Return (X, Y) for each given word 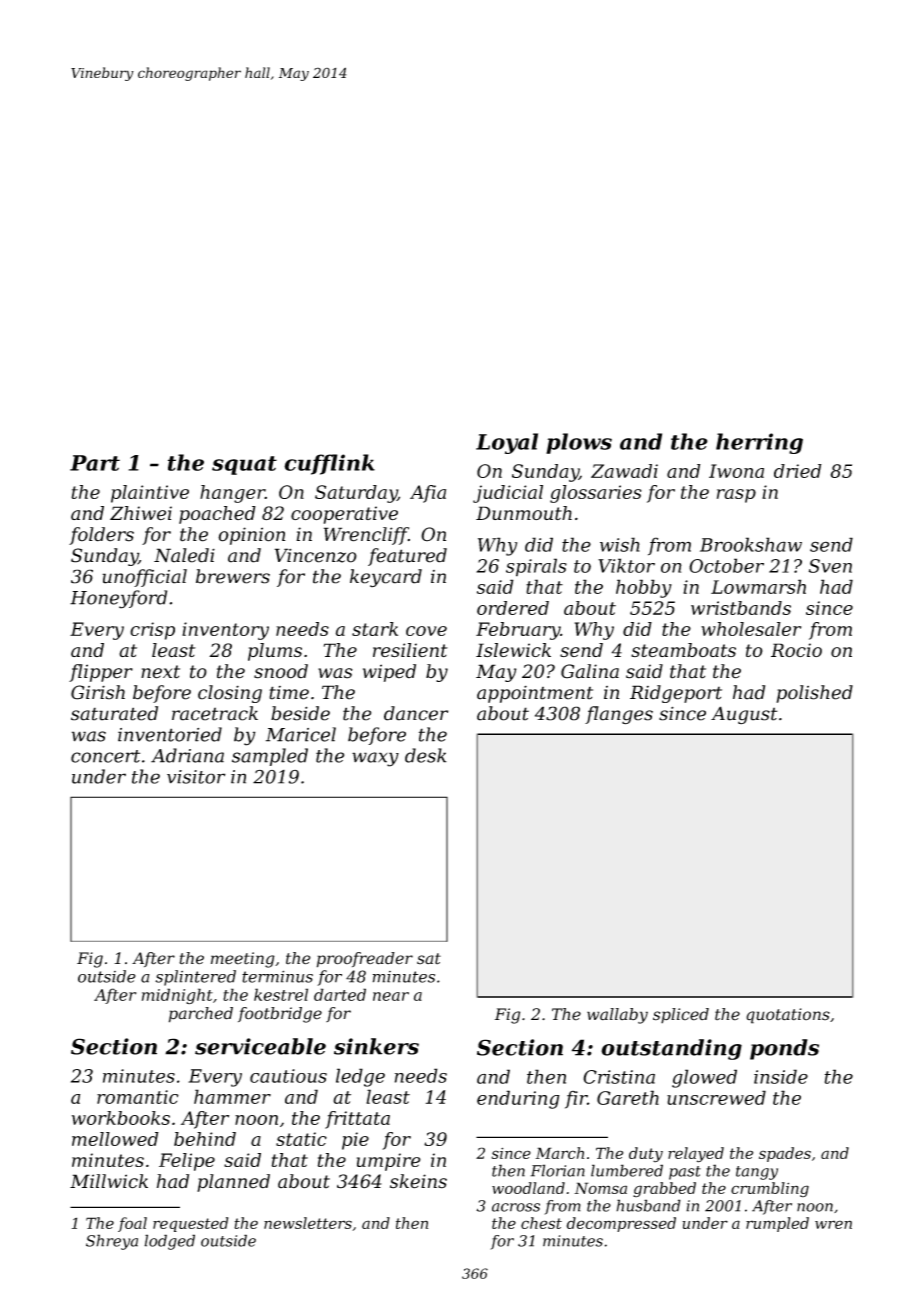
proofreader (365, 960)
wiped (389, 673)
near (391, 996)
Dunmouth (524, 513)
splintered (195, 978)
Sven (830, 566)
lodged (169, 1242)
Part (95, 463)
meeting (243, 960)
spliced (681, 1016)
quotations (788, 1016)
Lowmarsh (758, 586)
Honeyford (118, 599)
